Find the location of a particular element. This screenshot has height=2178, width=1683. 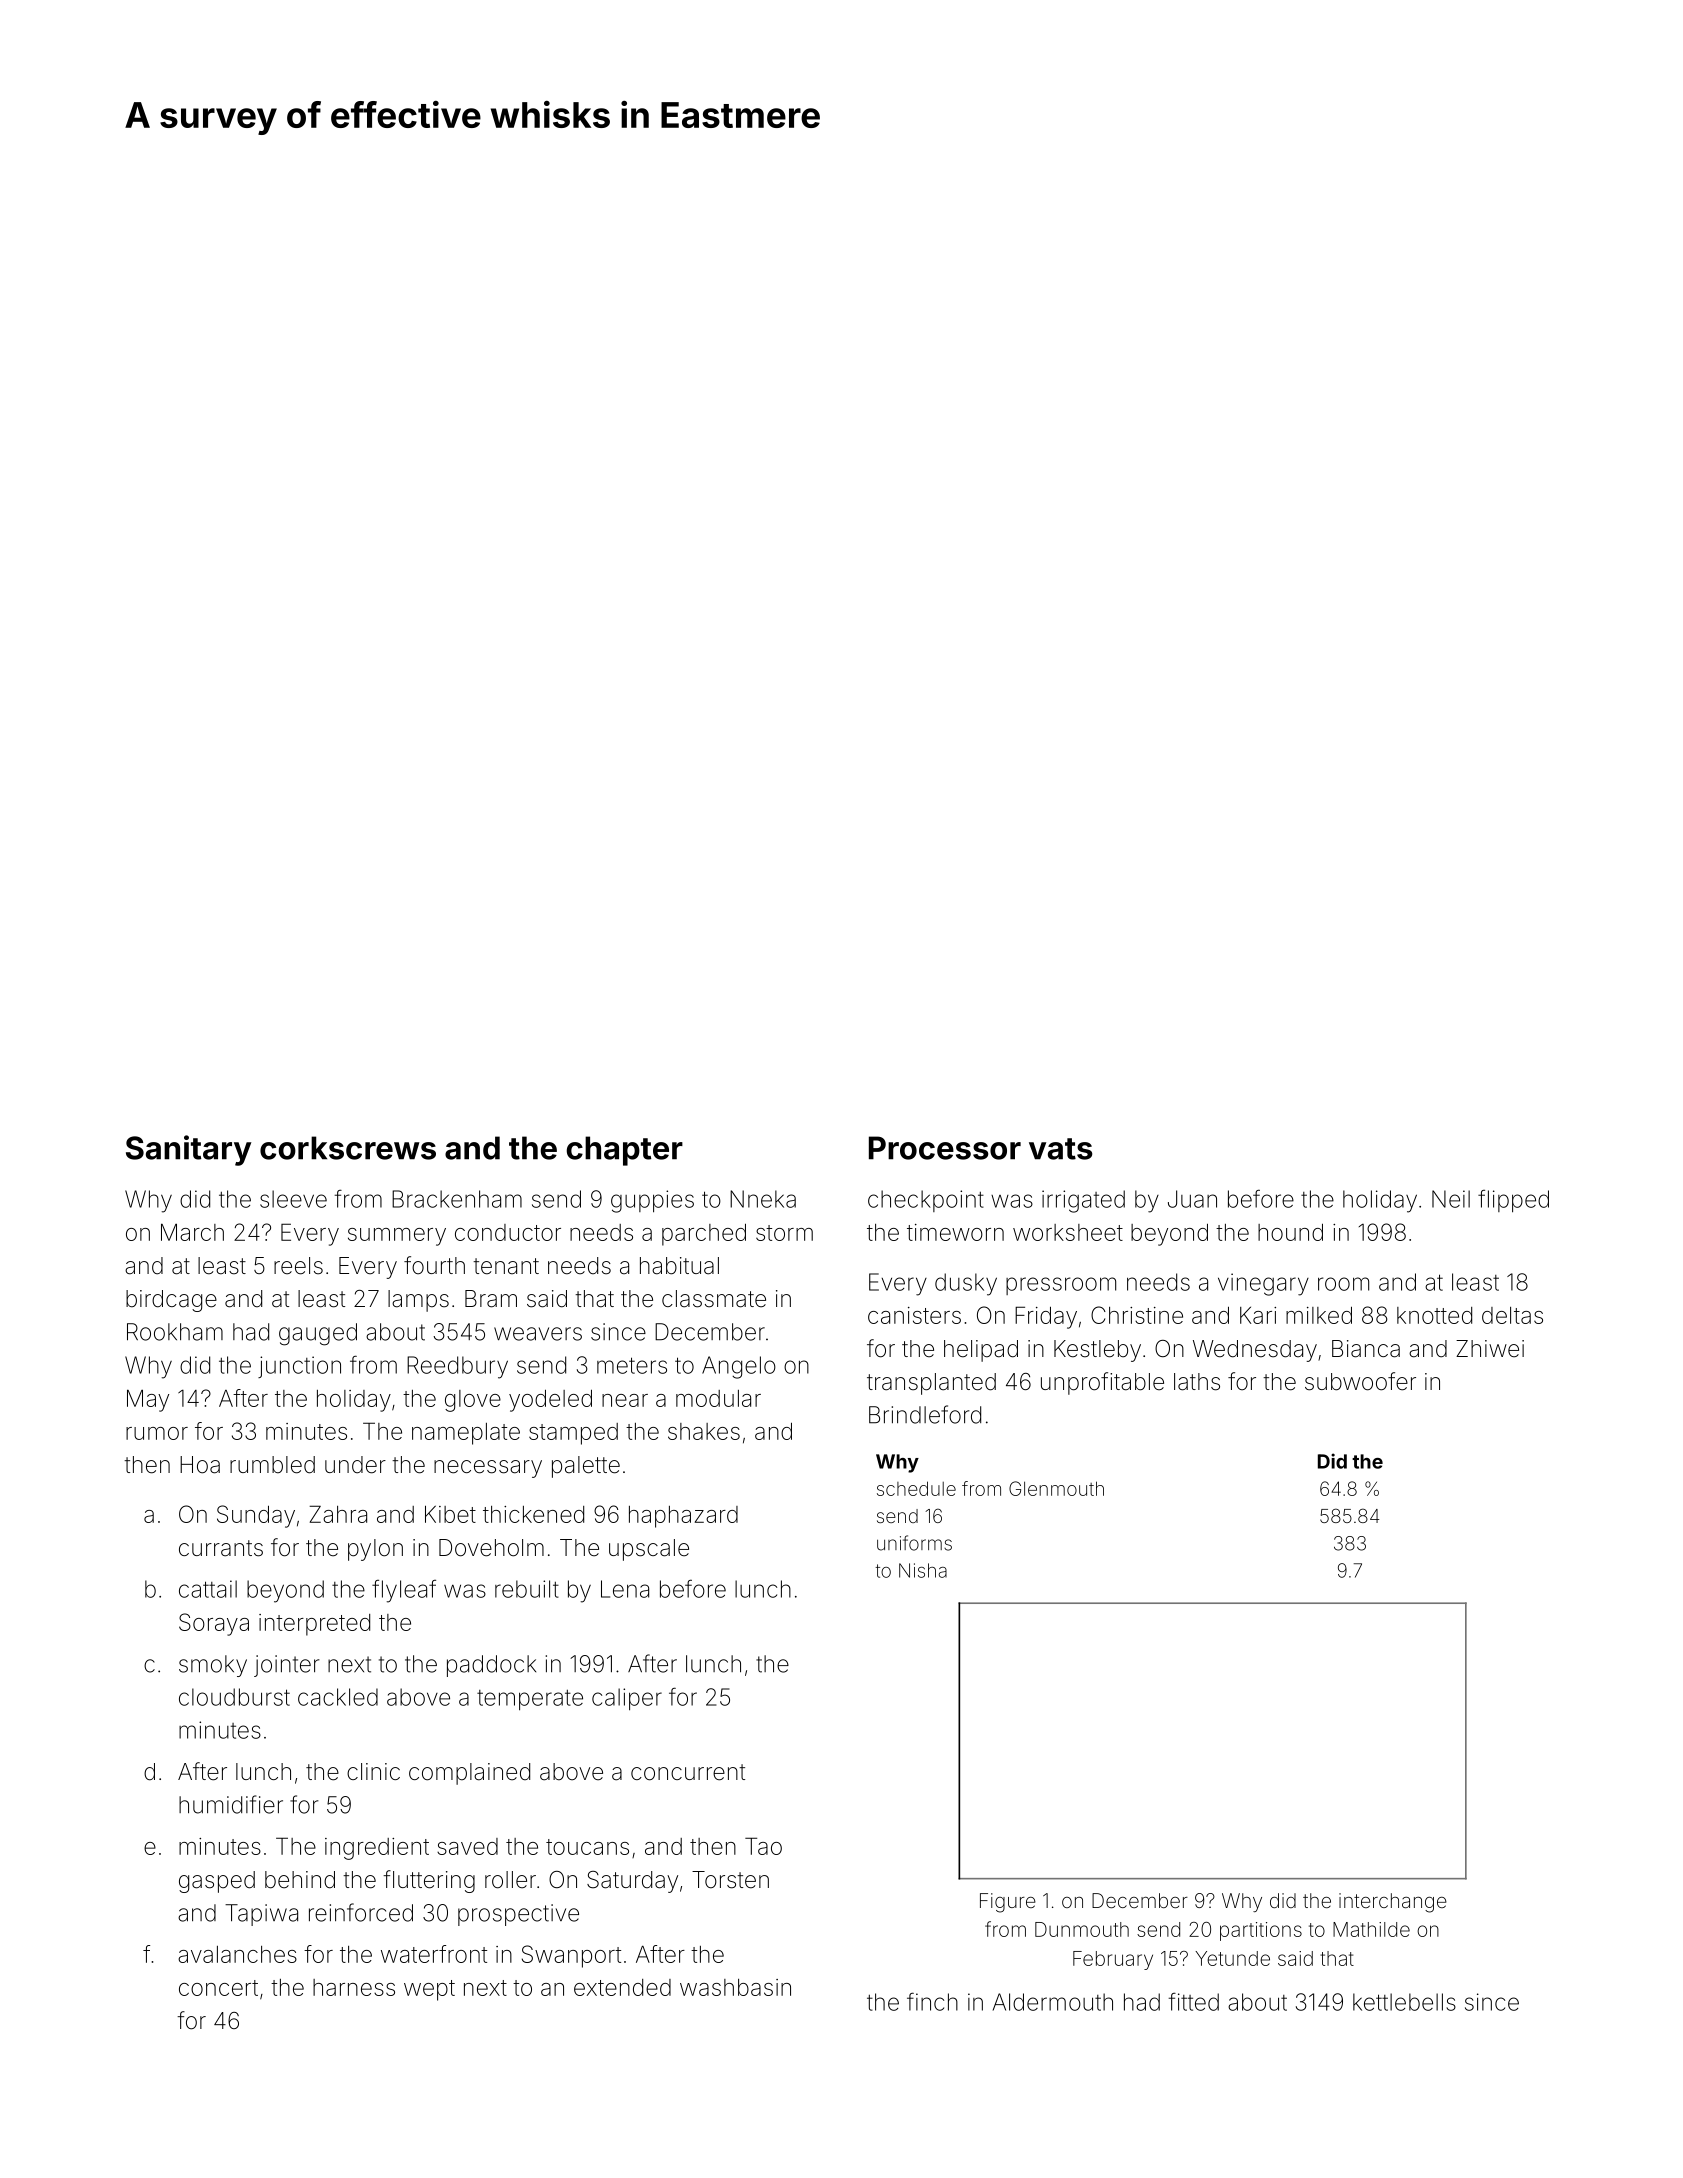

unprofitable is located at coordinates (1102, 1383).
